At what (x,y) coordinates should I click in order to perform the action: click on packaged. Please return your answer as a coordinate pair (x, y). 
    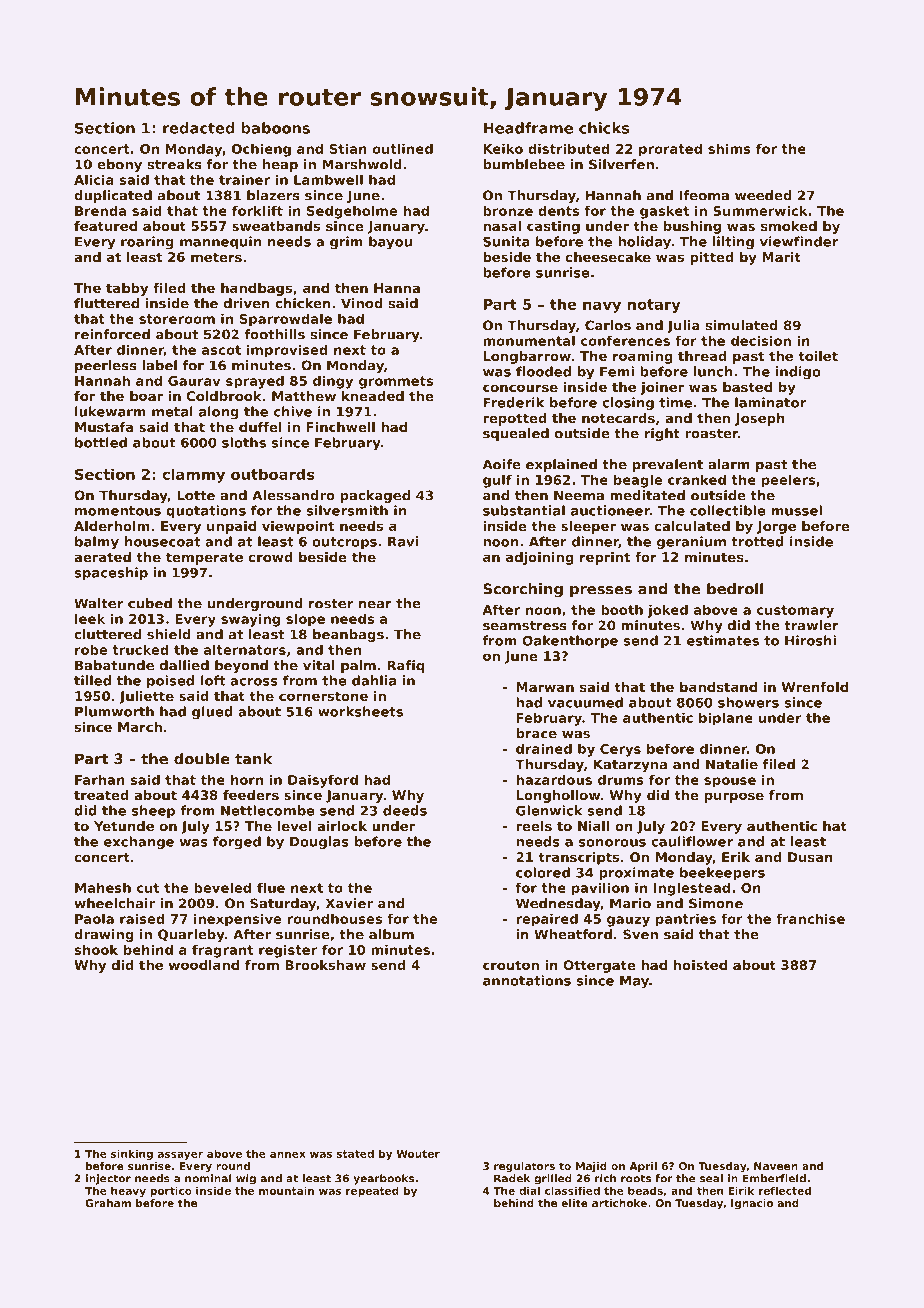
    Looking at the image, I should click on (375, 496).
